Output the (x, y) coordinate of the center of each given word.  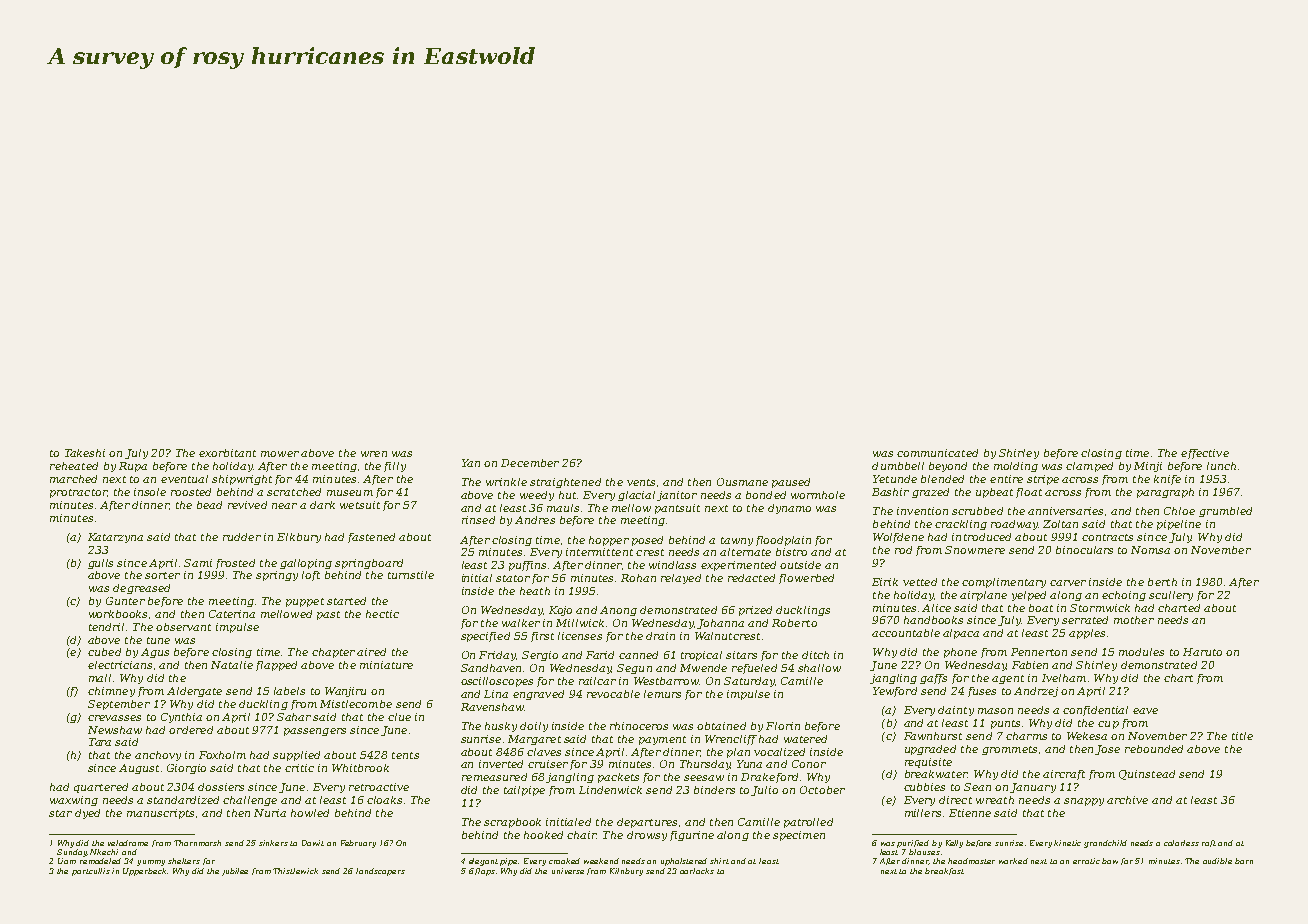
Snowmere (975, 550)
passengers (315, 732)
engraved (538, 695)
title (1242, 736)
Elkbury (299, 538)
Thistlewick (295, 871)
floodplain (783, 541)
